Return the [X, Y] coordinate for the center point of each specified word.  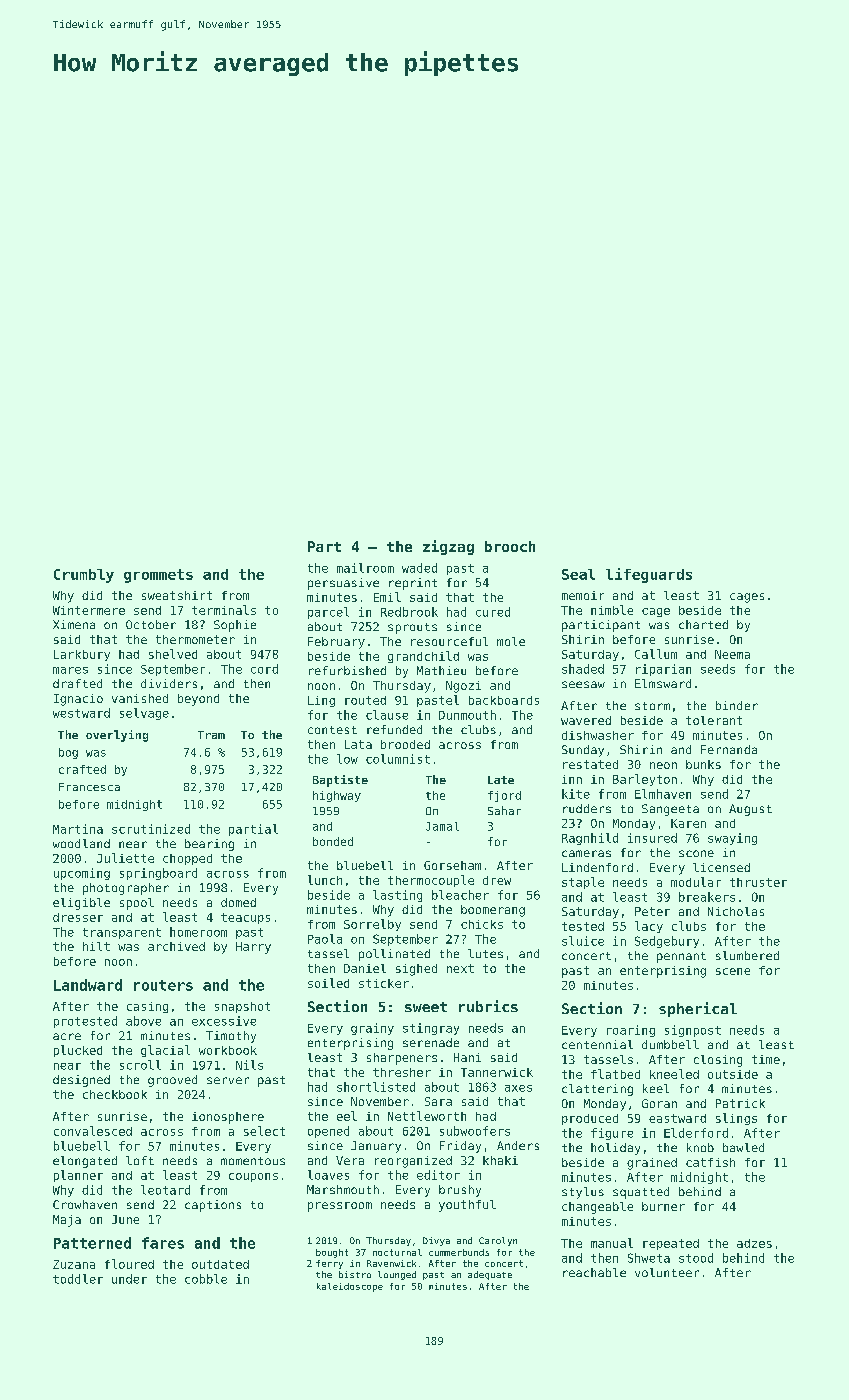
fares [163, 1243]
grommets [158, 576]
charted [703, 624]
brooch [510, 546]
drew [497, 880]
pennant [681, 957]
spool [137, 904]
